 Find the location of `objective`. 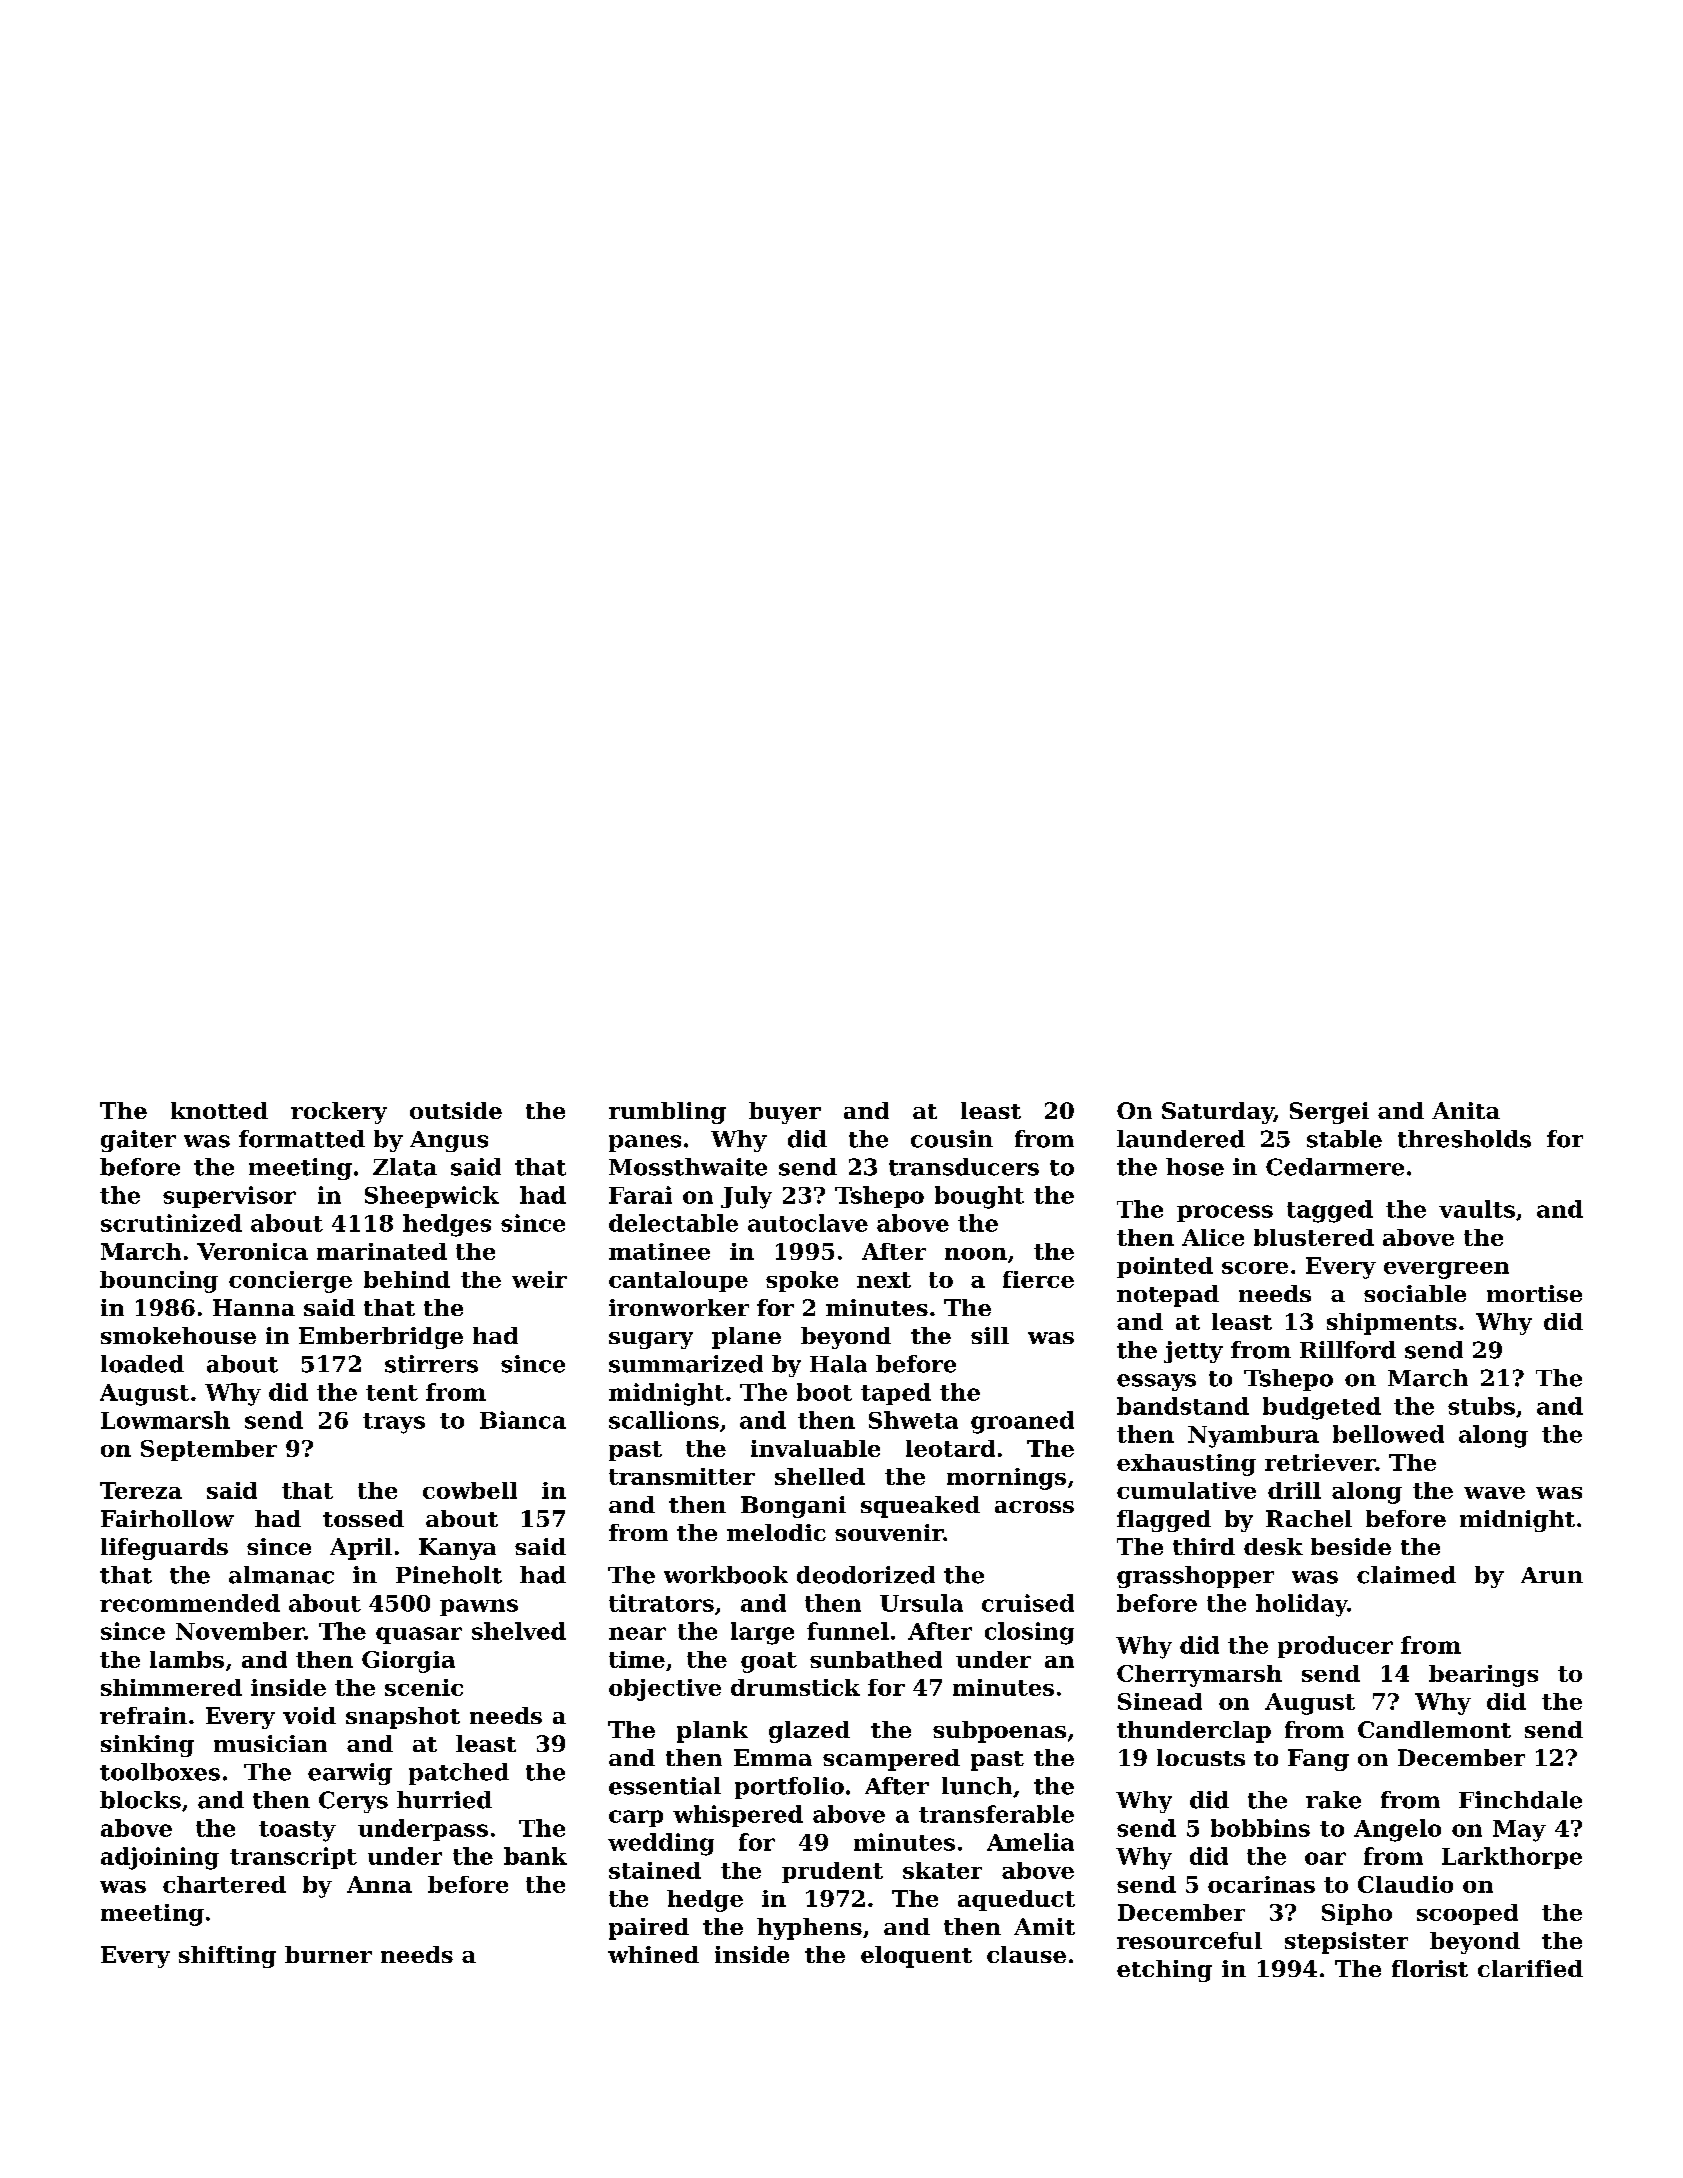

objective is located at coordinates (665, 1690).
